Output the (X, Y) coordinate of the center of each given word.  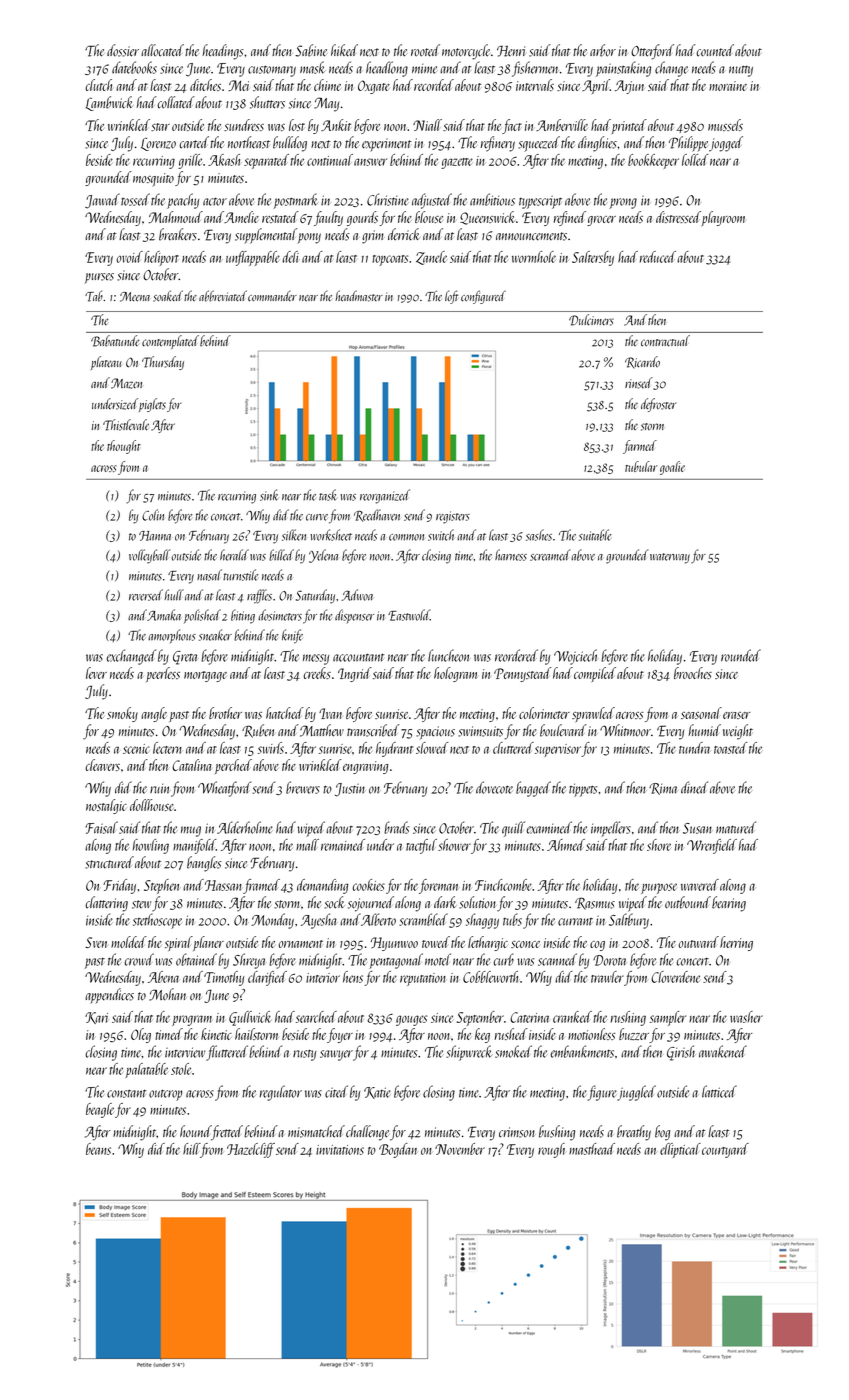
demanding (322, 886)
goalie (672, 468)
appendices (109, 996)
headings (223, 52)
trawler (607, 977)
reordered (516, 655)
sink (269, 495)
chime (327, 85)
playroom (723, 218)
